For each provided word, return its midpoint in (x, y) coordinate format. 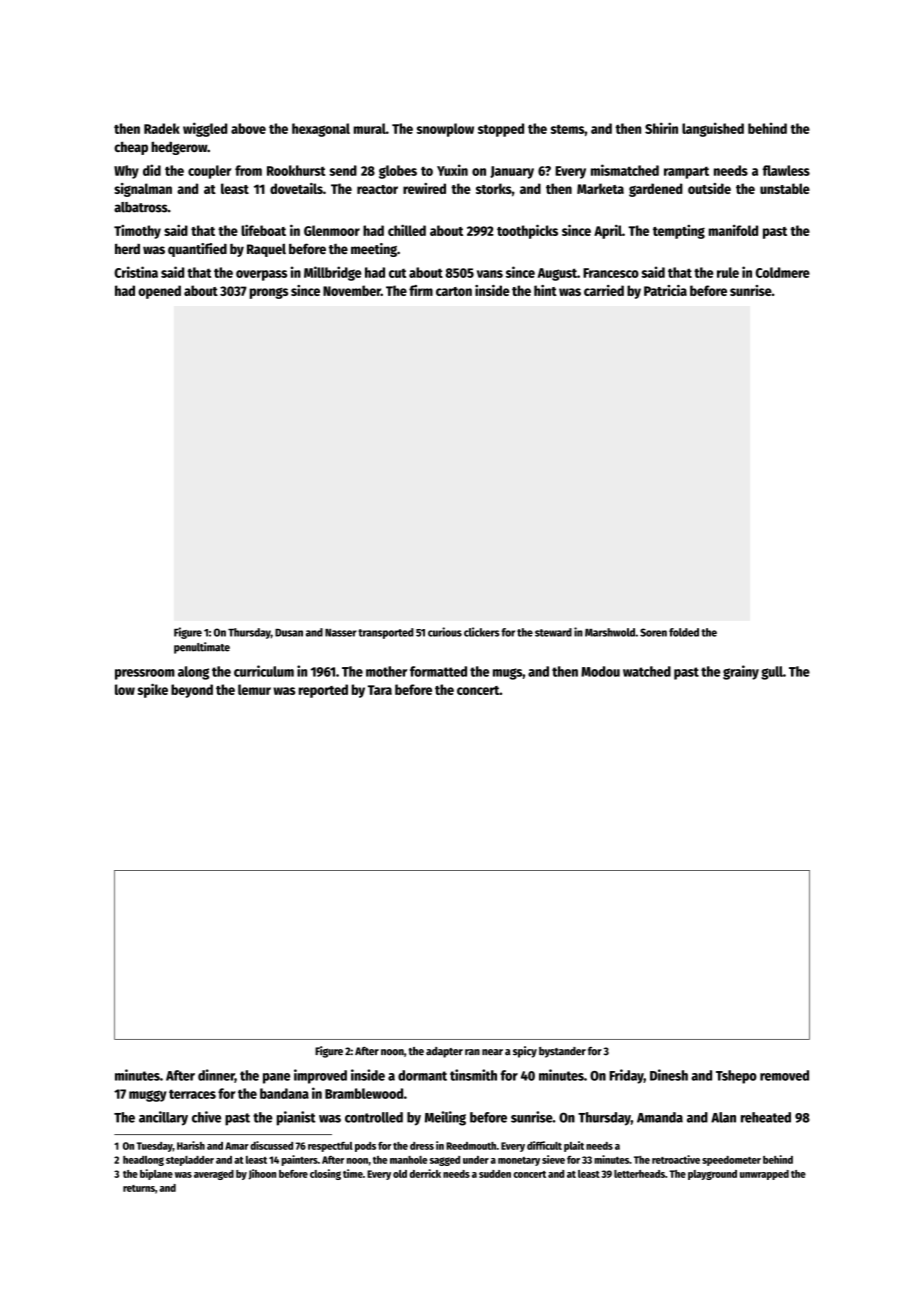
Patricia (665, 290)
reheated (766, 1117)
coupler (209, 172)
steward (553, 632)
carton (454, 291)
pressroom (145, 674)
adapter (444, 1052)
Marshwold (610, 632)
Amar (237, 1146)
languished (713, 129)
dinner (216, 1076)
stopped (501, 130)
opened (159, 292)
